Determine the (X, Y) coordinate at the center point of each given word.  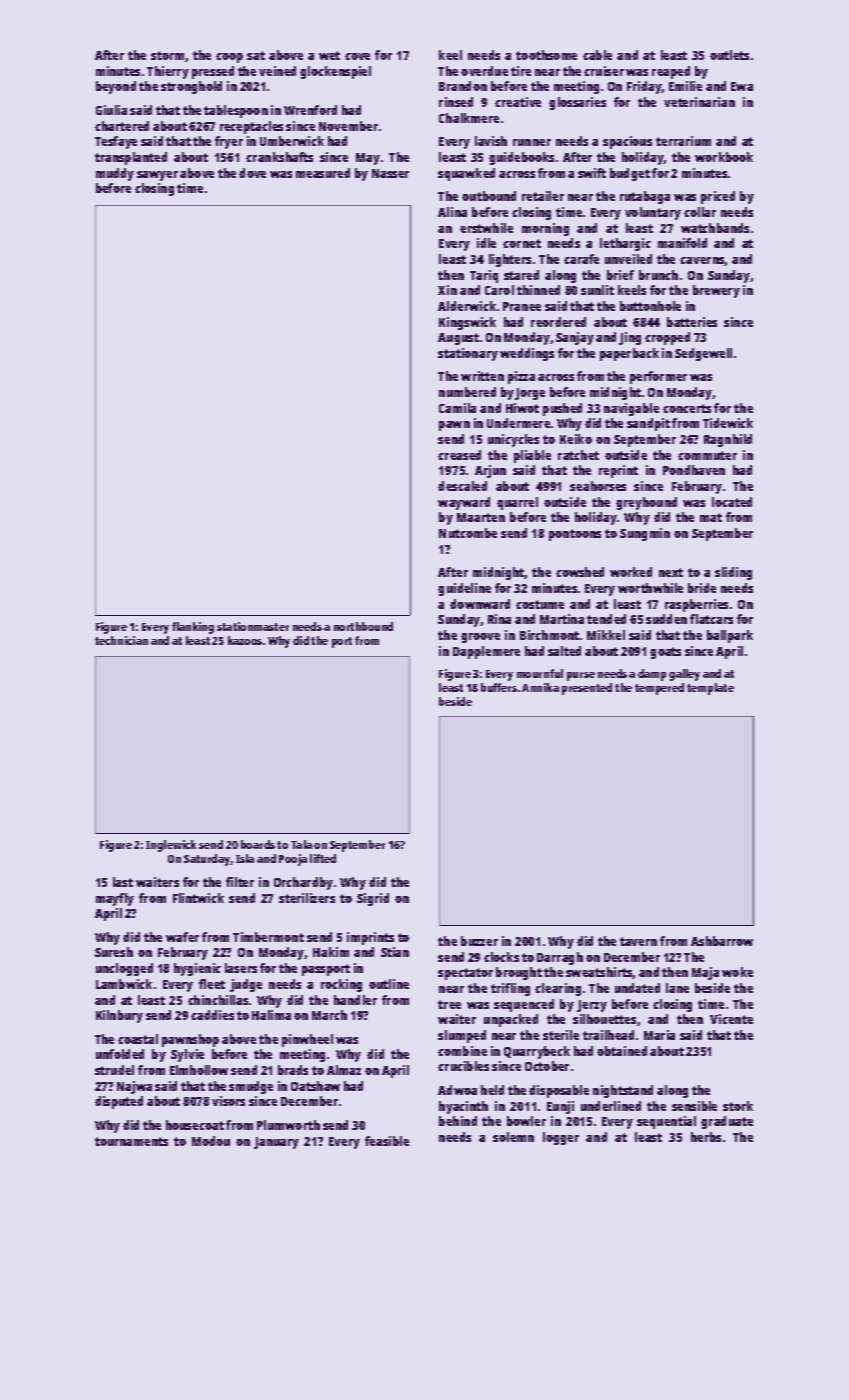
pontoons (575, 535)
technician (121, 640)
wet (329, 55)
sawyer (157, 176)
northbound (363, 626)
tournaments (131, 1141)
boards (258, 844)
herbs (706, 1137)
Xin (447, 290)
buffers (499, 687)
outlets (729, 55)
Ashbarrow (722, 941)
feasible (387, 1141)
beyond (116, 87)
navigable (631, 409)
